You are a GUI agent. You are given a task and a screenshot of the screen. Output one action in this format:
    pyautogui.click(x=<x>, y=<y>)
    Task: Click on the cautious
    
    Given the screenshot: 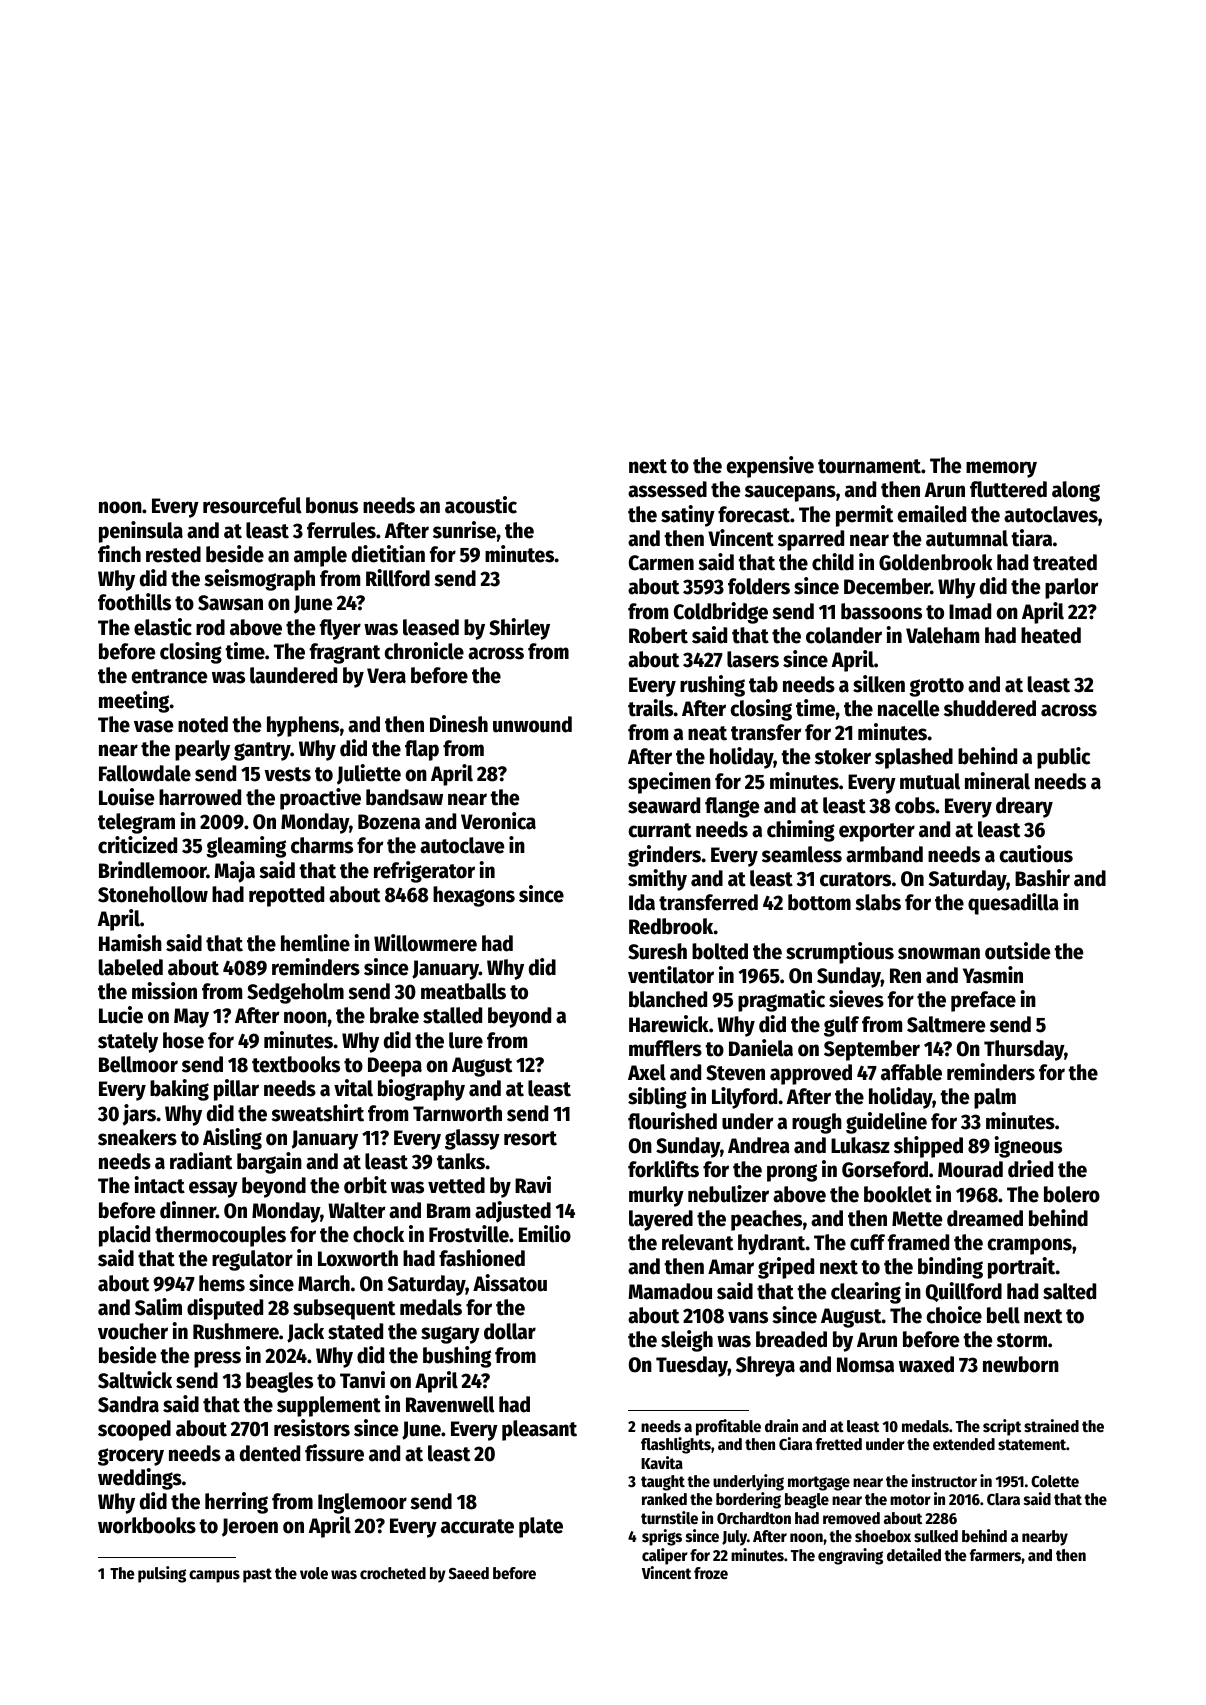 What is the action you would take?
    pyautogui.click(x=1036, y=854)
